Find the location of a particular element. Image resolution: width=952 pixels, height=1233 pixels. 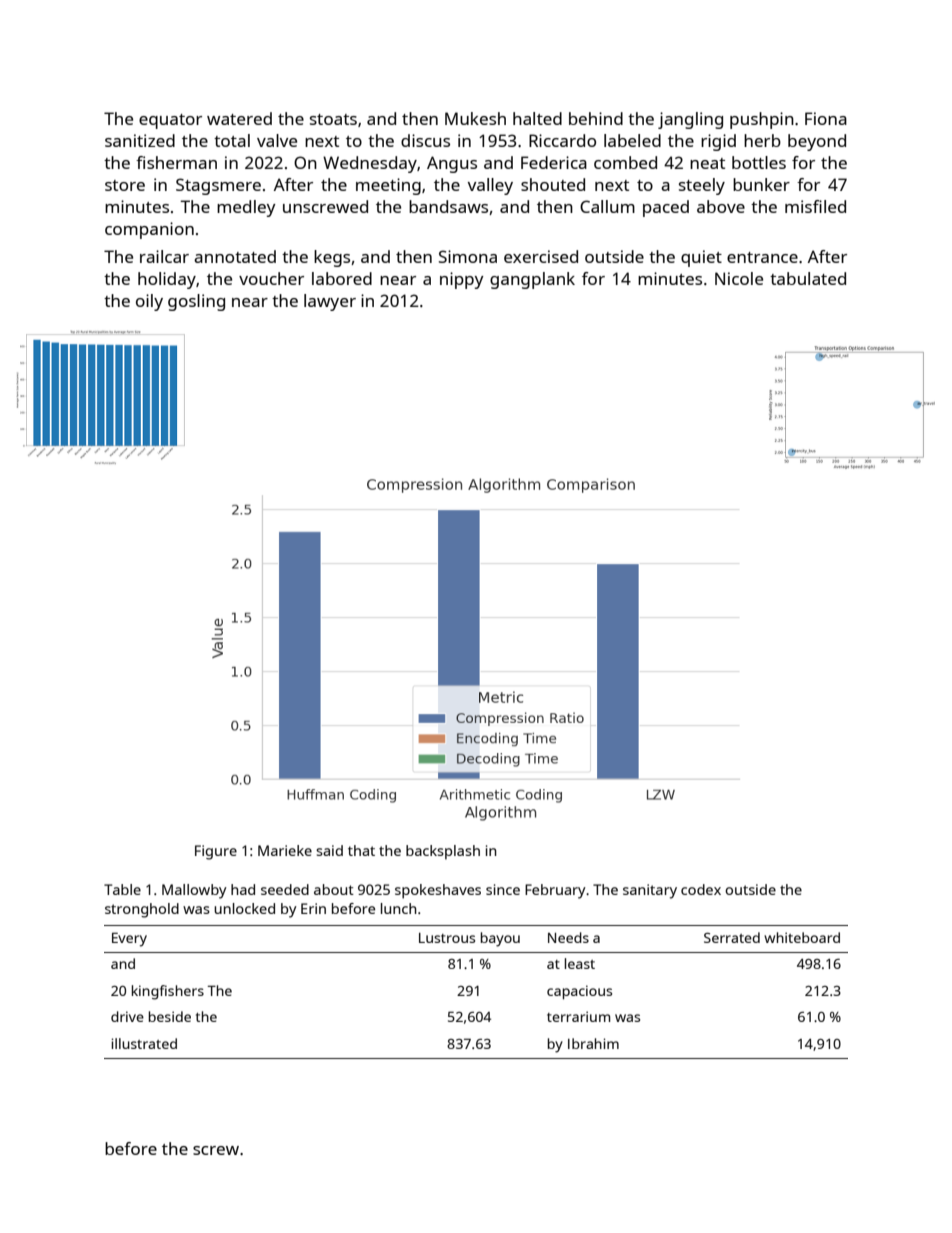

gosling is located at coordinates (196, 302).
